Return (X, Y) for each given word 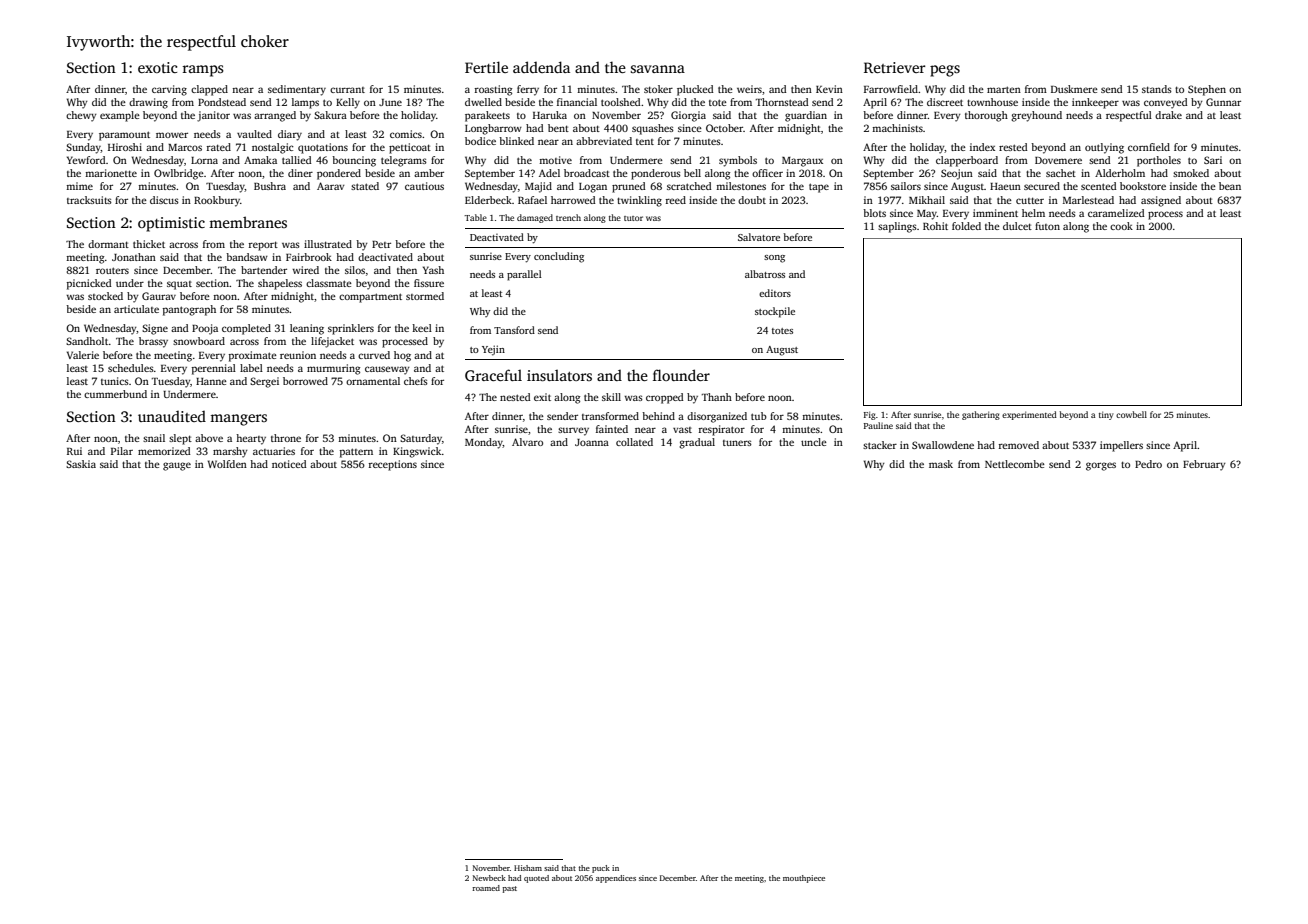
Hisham (528, 868)
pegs (945, 71)
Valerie (83, 355)
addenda (541, 67)
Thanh (717, 397)
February (1204, 465)
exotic (157, 67)
